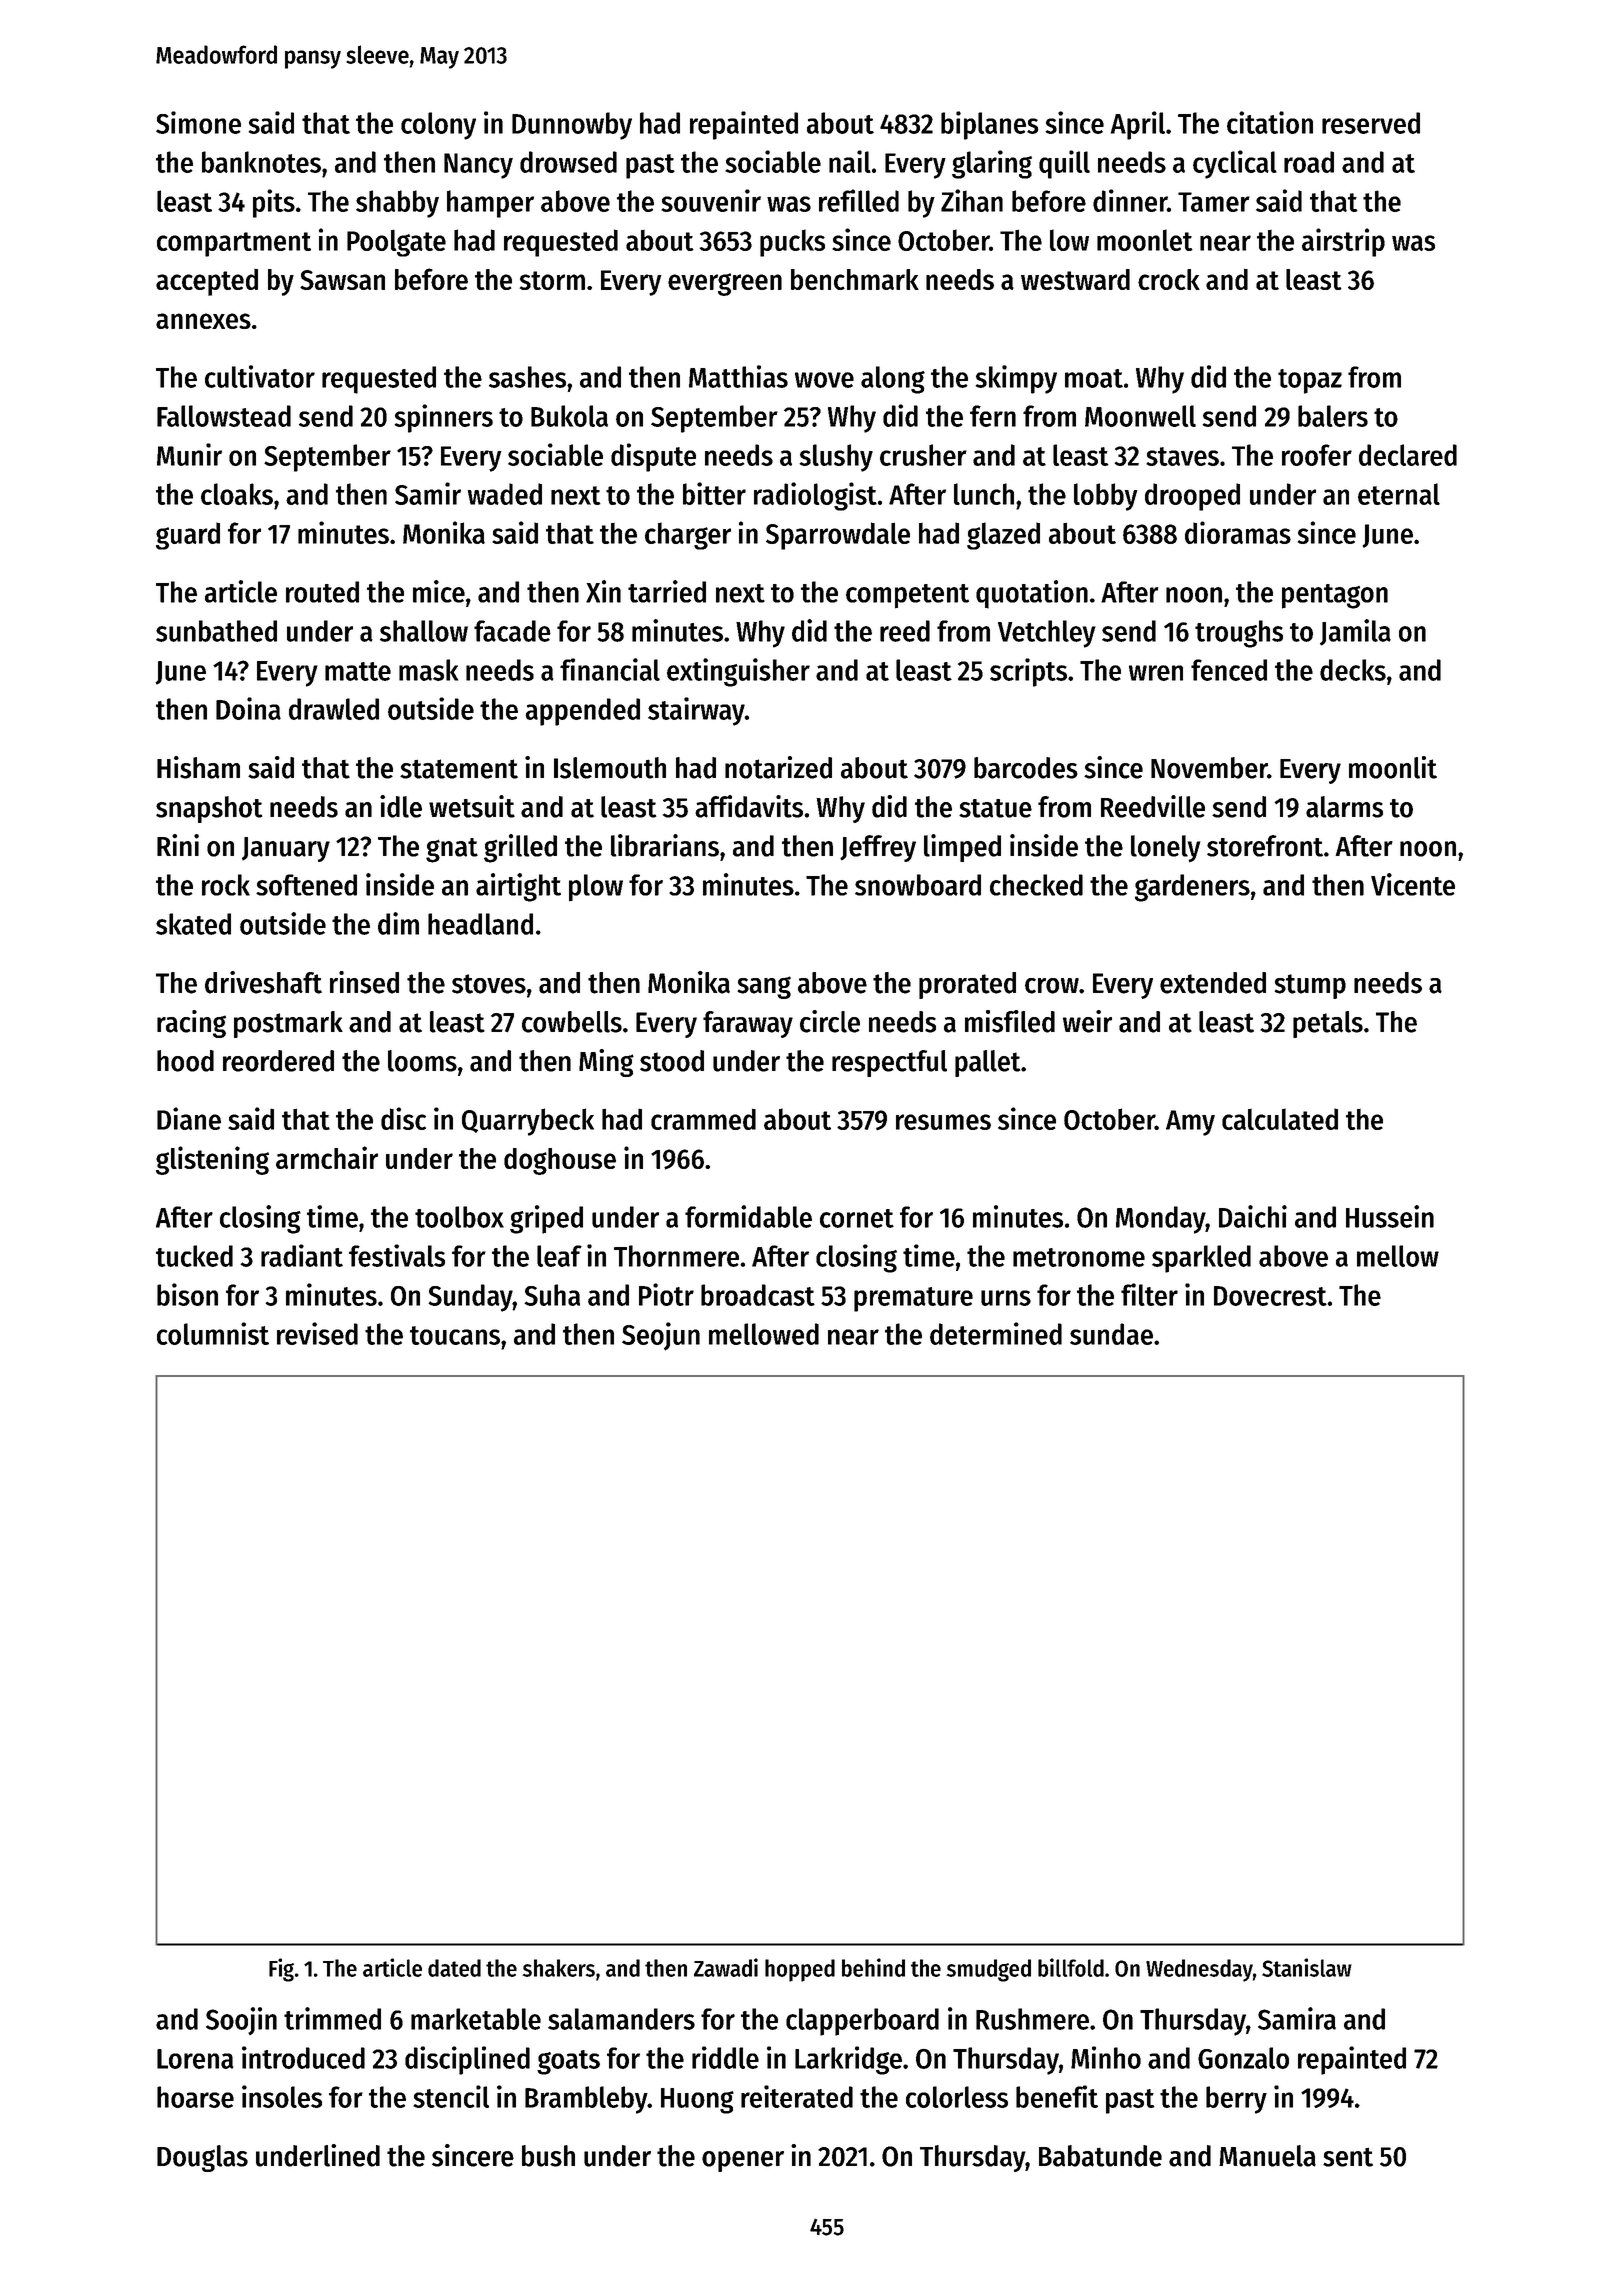 This image has width=1620, height=2292. I want to click on opener, so click(743, 2161).
